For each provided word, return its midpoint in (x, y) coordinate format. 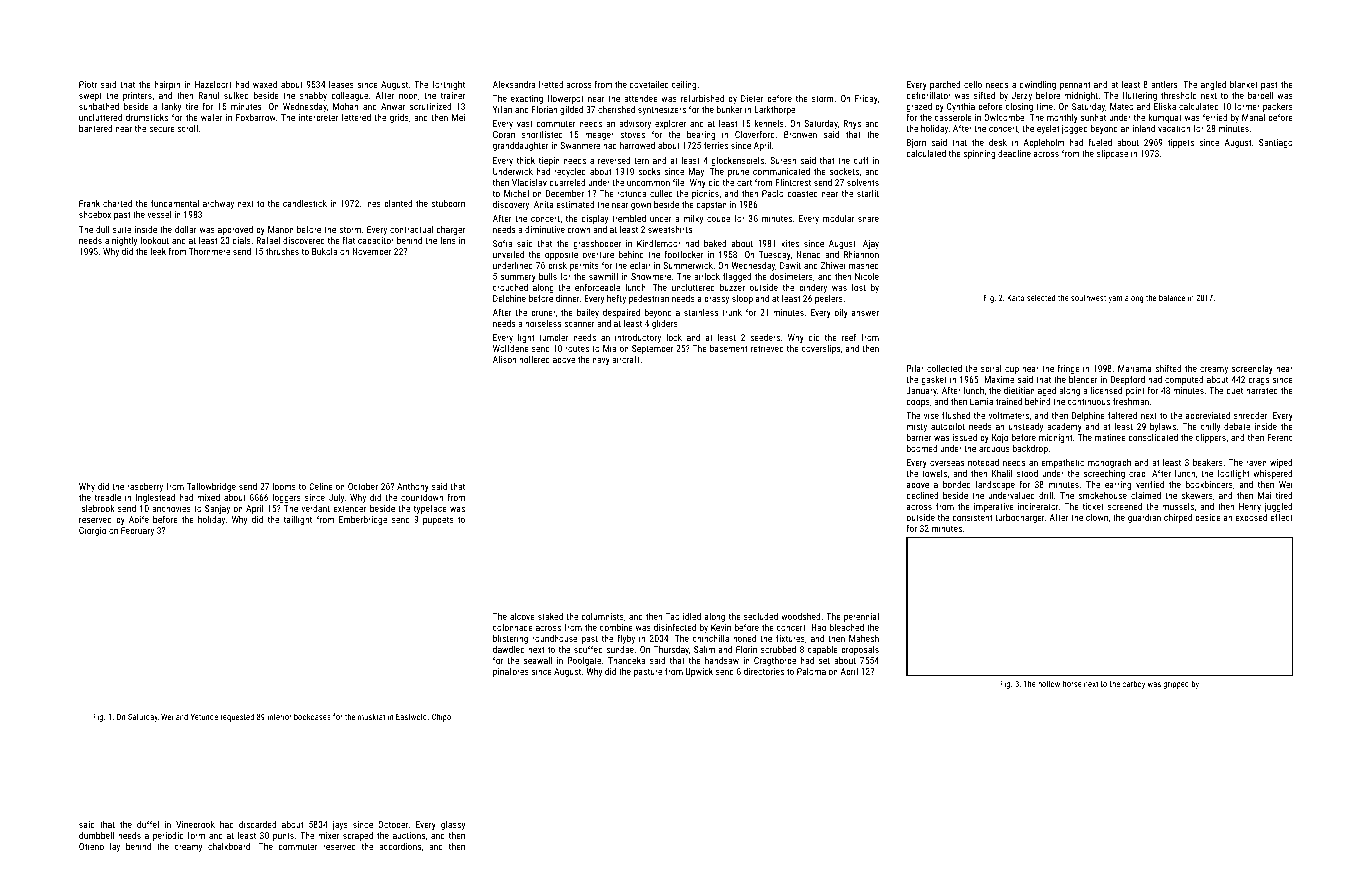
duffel (148, 824)
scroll (187, 128)
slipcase (1112, 154)
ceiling (684, 85)
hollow (1049, 683)
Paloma (811, 671)
